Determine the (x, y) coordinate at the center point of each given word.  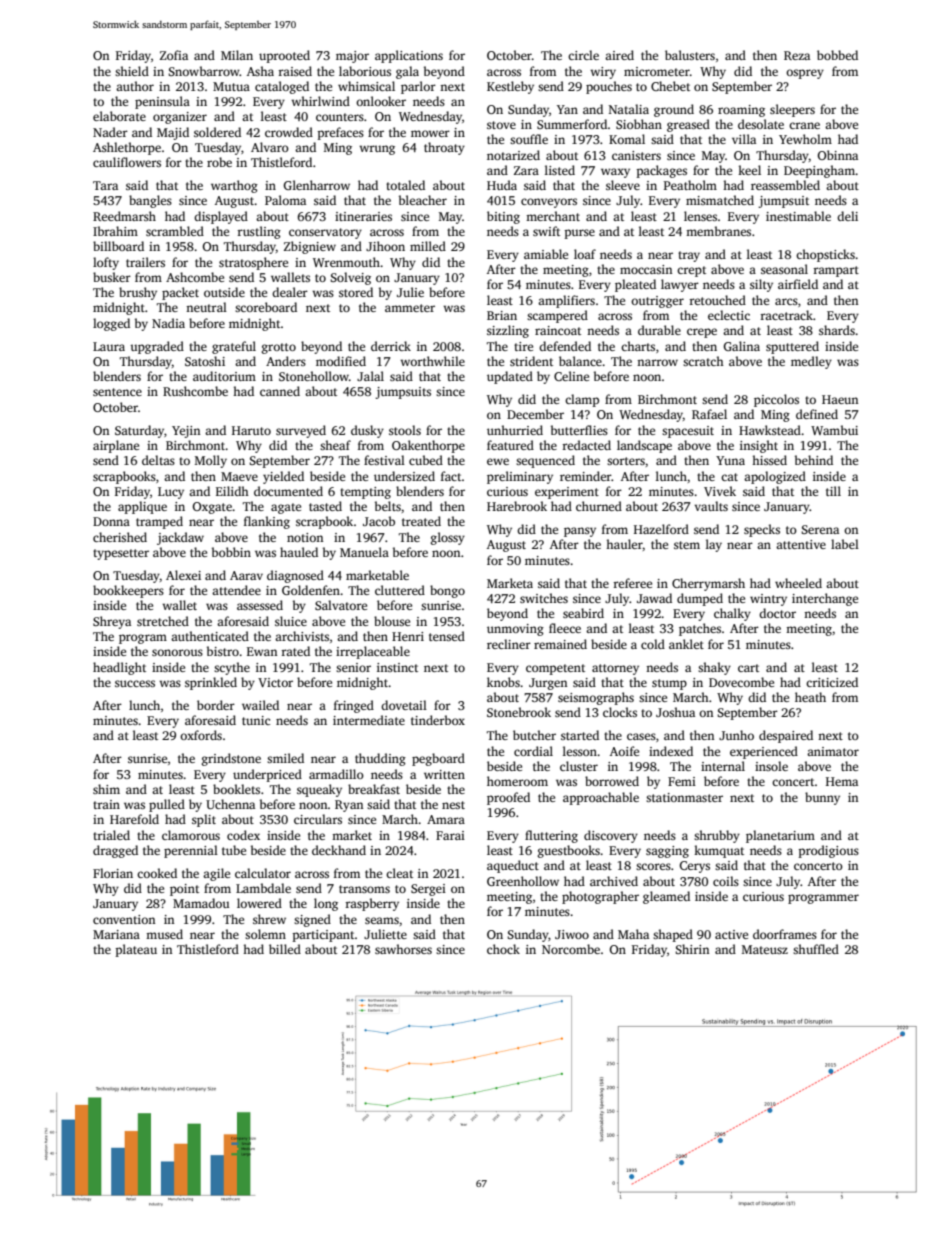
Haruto (251, 430)
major (352, 57)
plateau (136, 950)
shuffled (816, 949)
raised (295, 71)
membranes (718, 231)
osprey (805, 74)
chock (503, 949)
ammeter (410, 308)
